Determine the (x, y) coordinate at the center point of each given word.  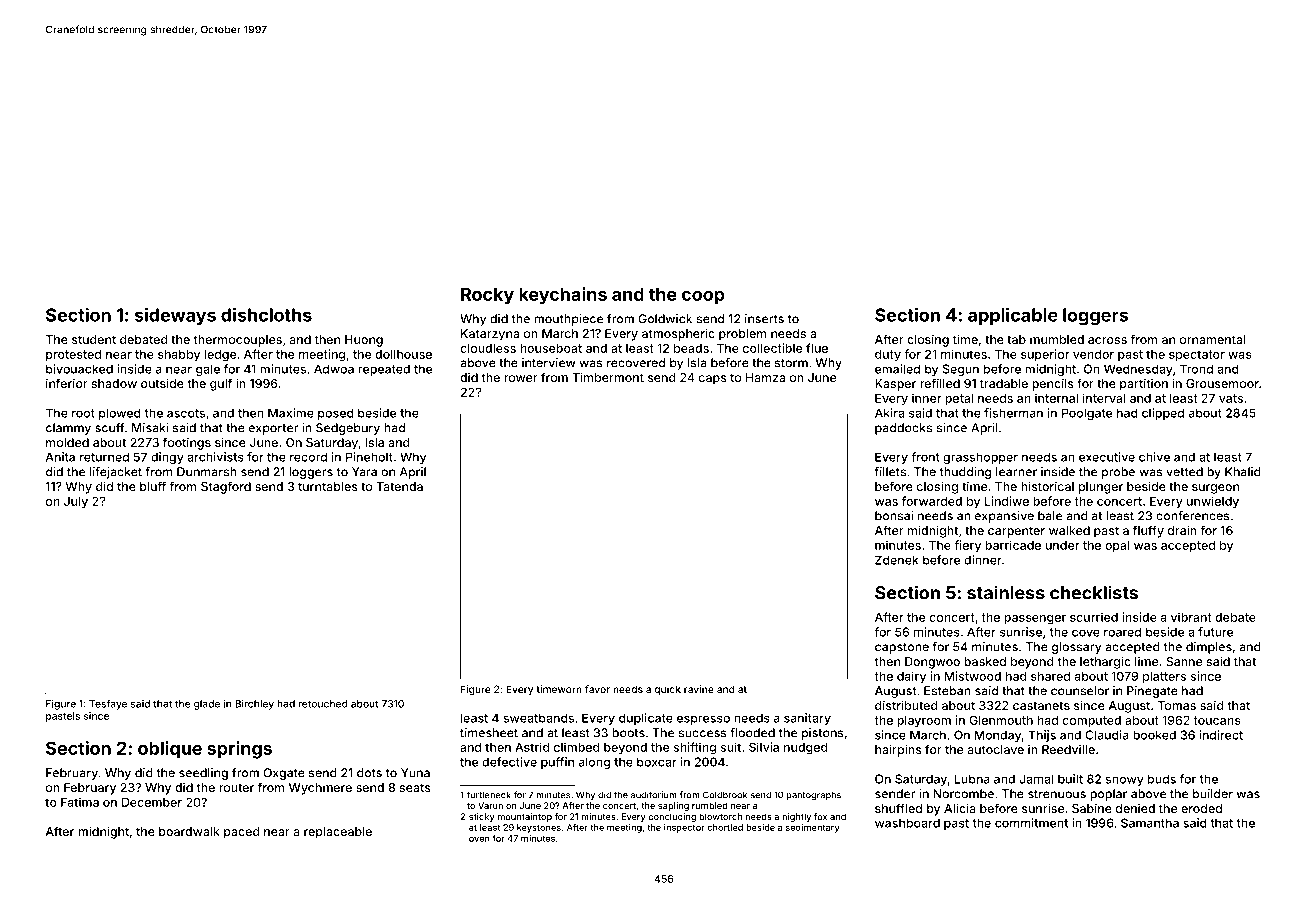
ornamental (1212, 339)
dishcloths (266, 315)
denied (1135, 808)
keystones (539, 828)
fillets (890, 472)
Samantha (1150, 823)
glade (207, 705)
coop (703, 298)
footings (187, 443)
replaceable (338, 833)
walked (1069, 530)
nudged (806, 749)
